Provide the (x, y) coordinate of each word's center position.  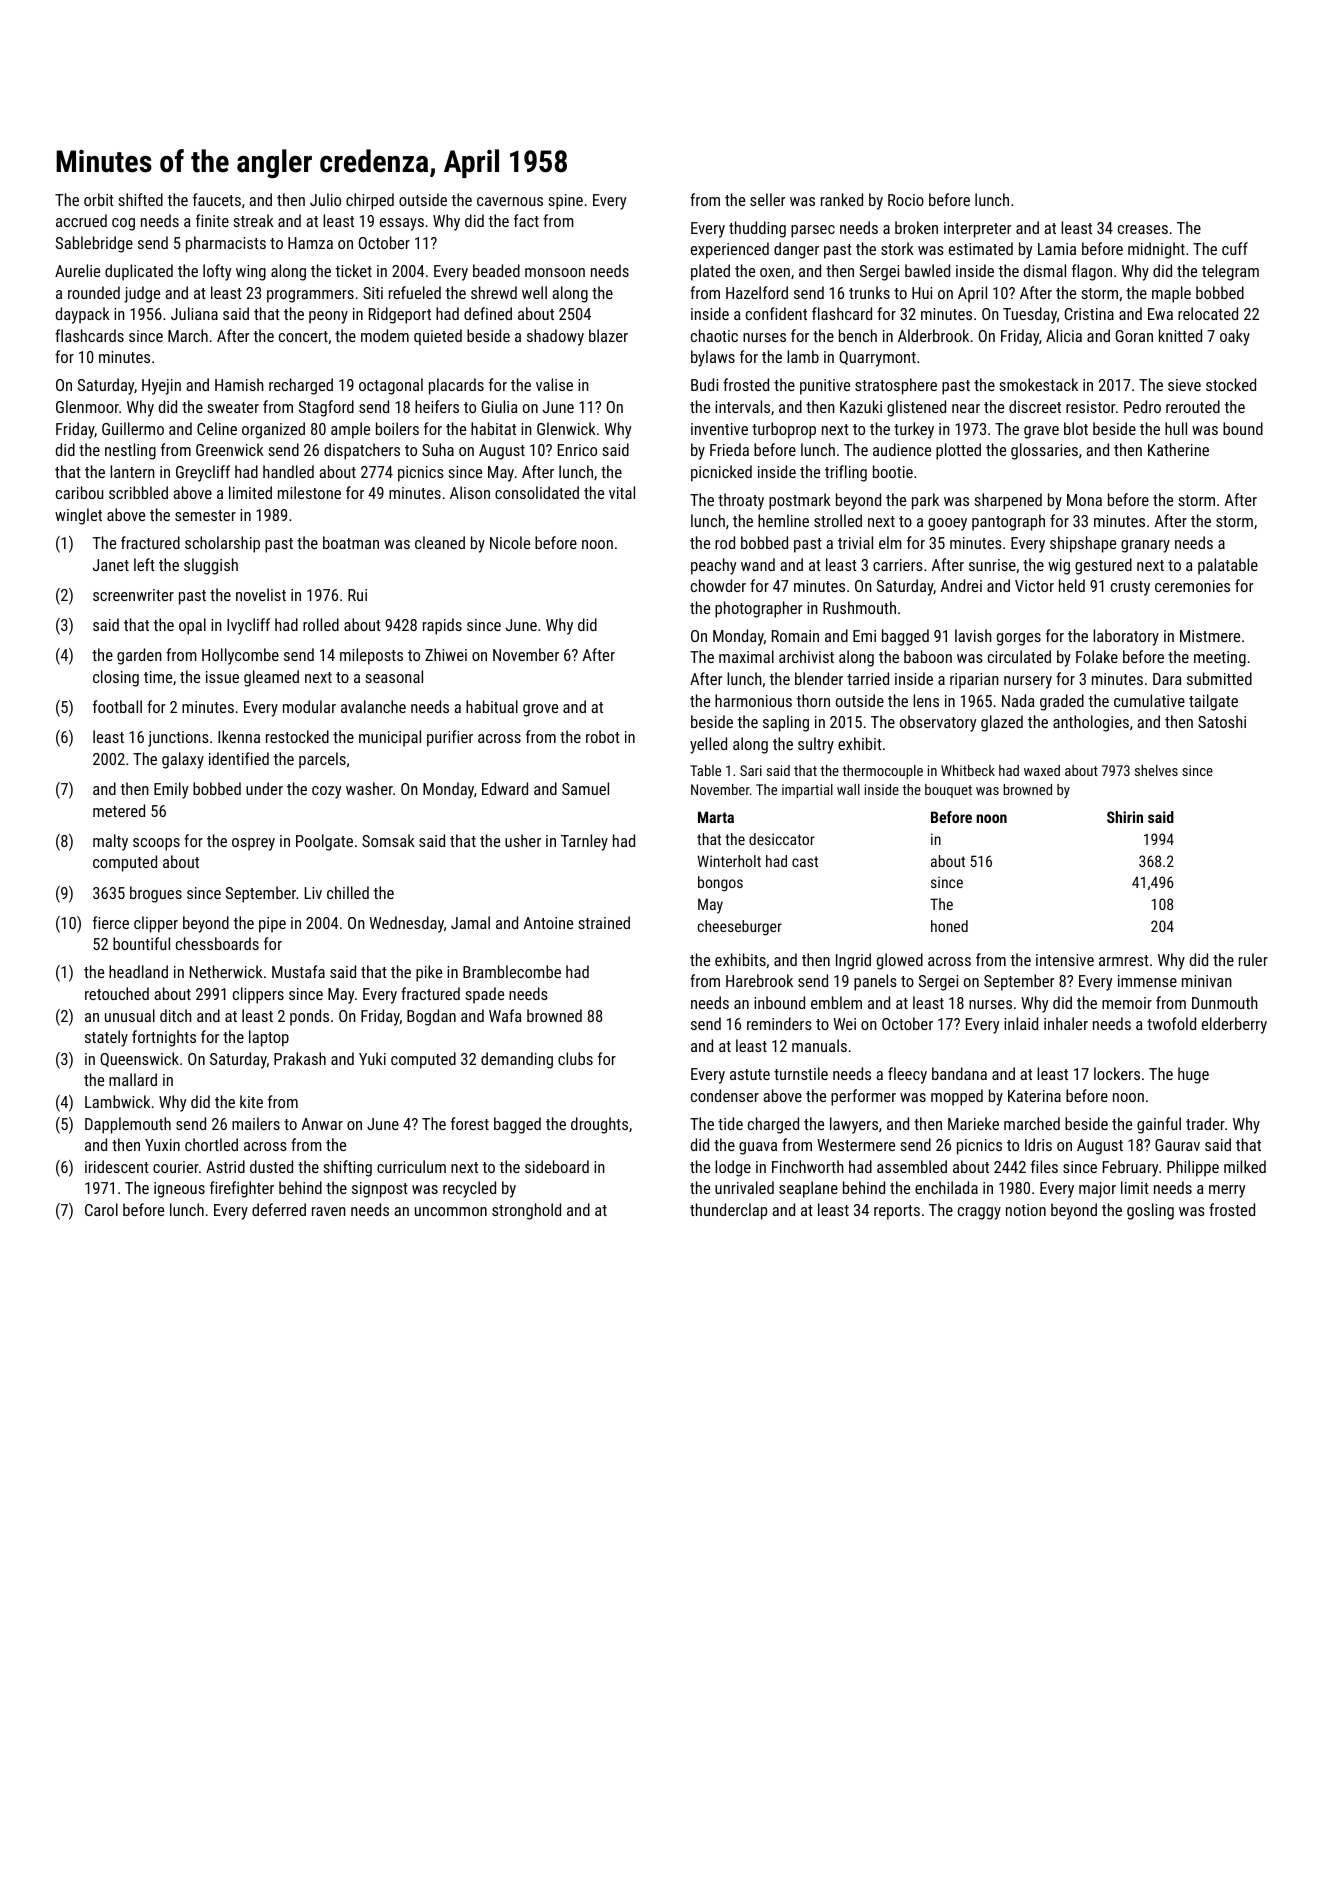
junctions (178, 739)
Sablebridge (94, 244)
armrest (1124, 960)
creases (1143, 229)
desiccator (781, 839)
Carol (101, 1209)
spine (565, 202)
